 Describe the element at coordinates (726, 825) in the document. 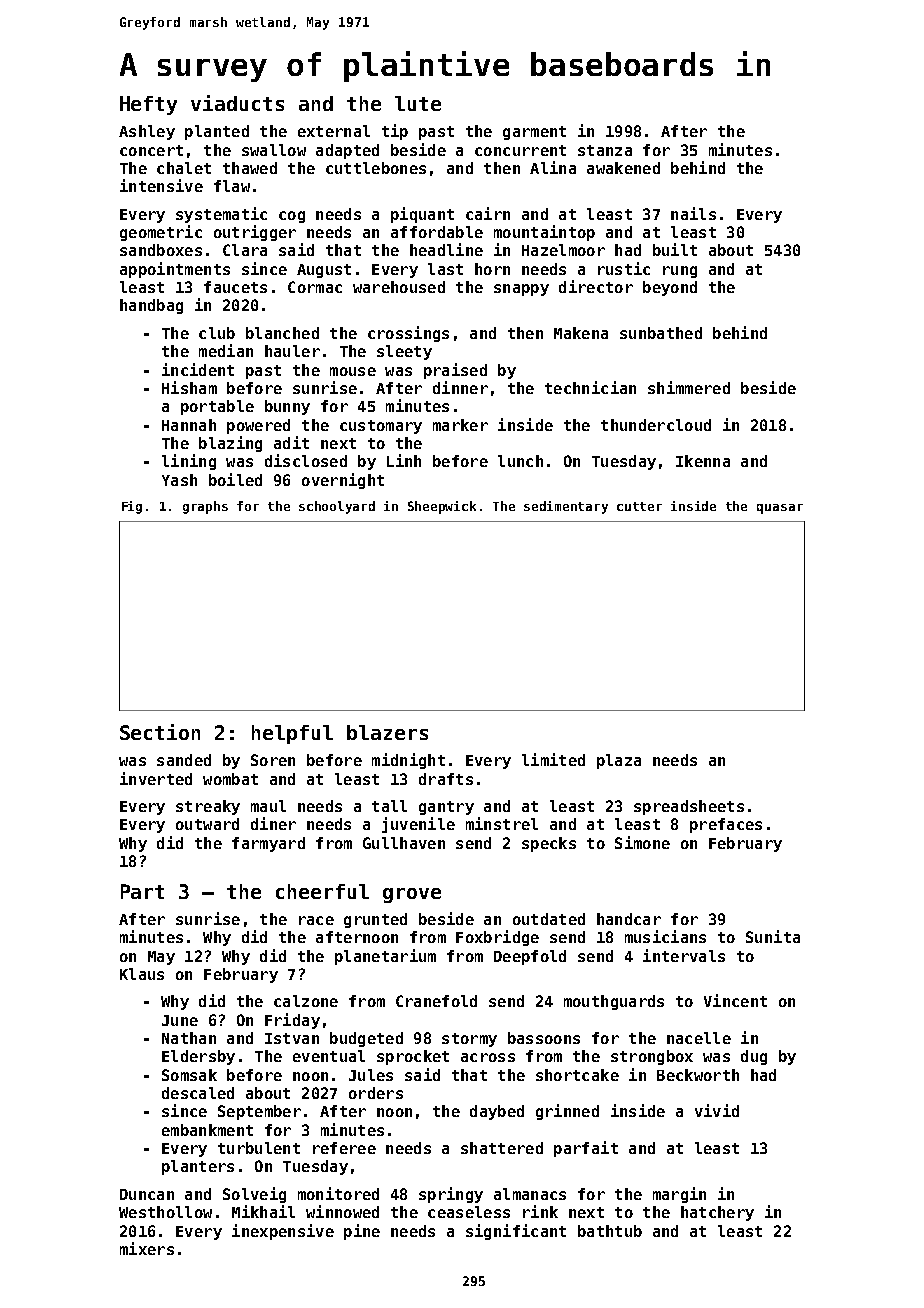

I see `prefaces` at that location.
